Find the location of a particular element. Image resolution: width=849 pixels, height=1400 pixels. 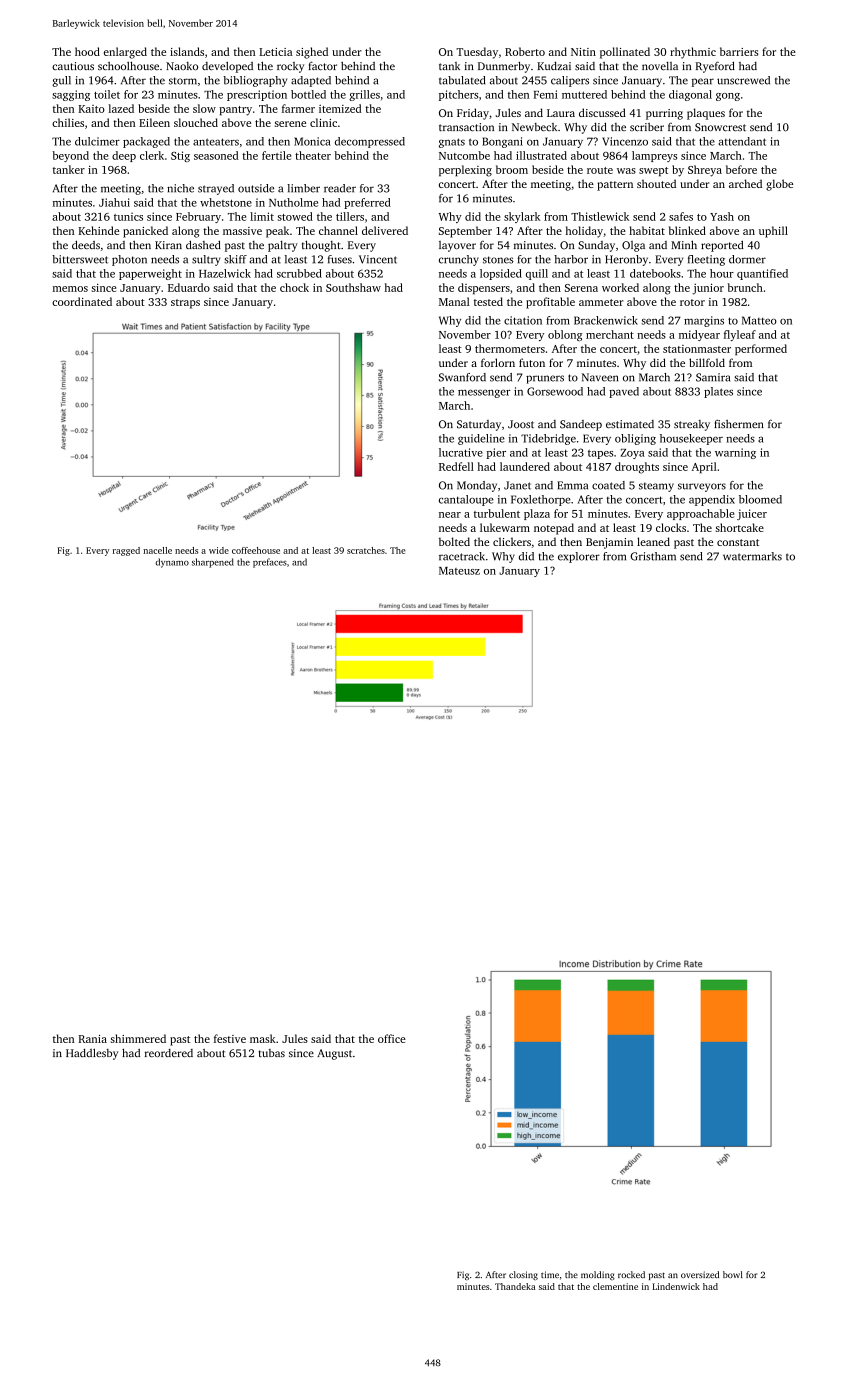

Gristham is located at coordinates (653, 556).
